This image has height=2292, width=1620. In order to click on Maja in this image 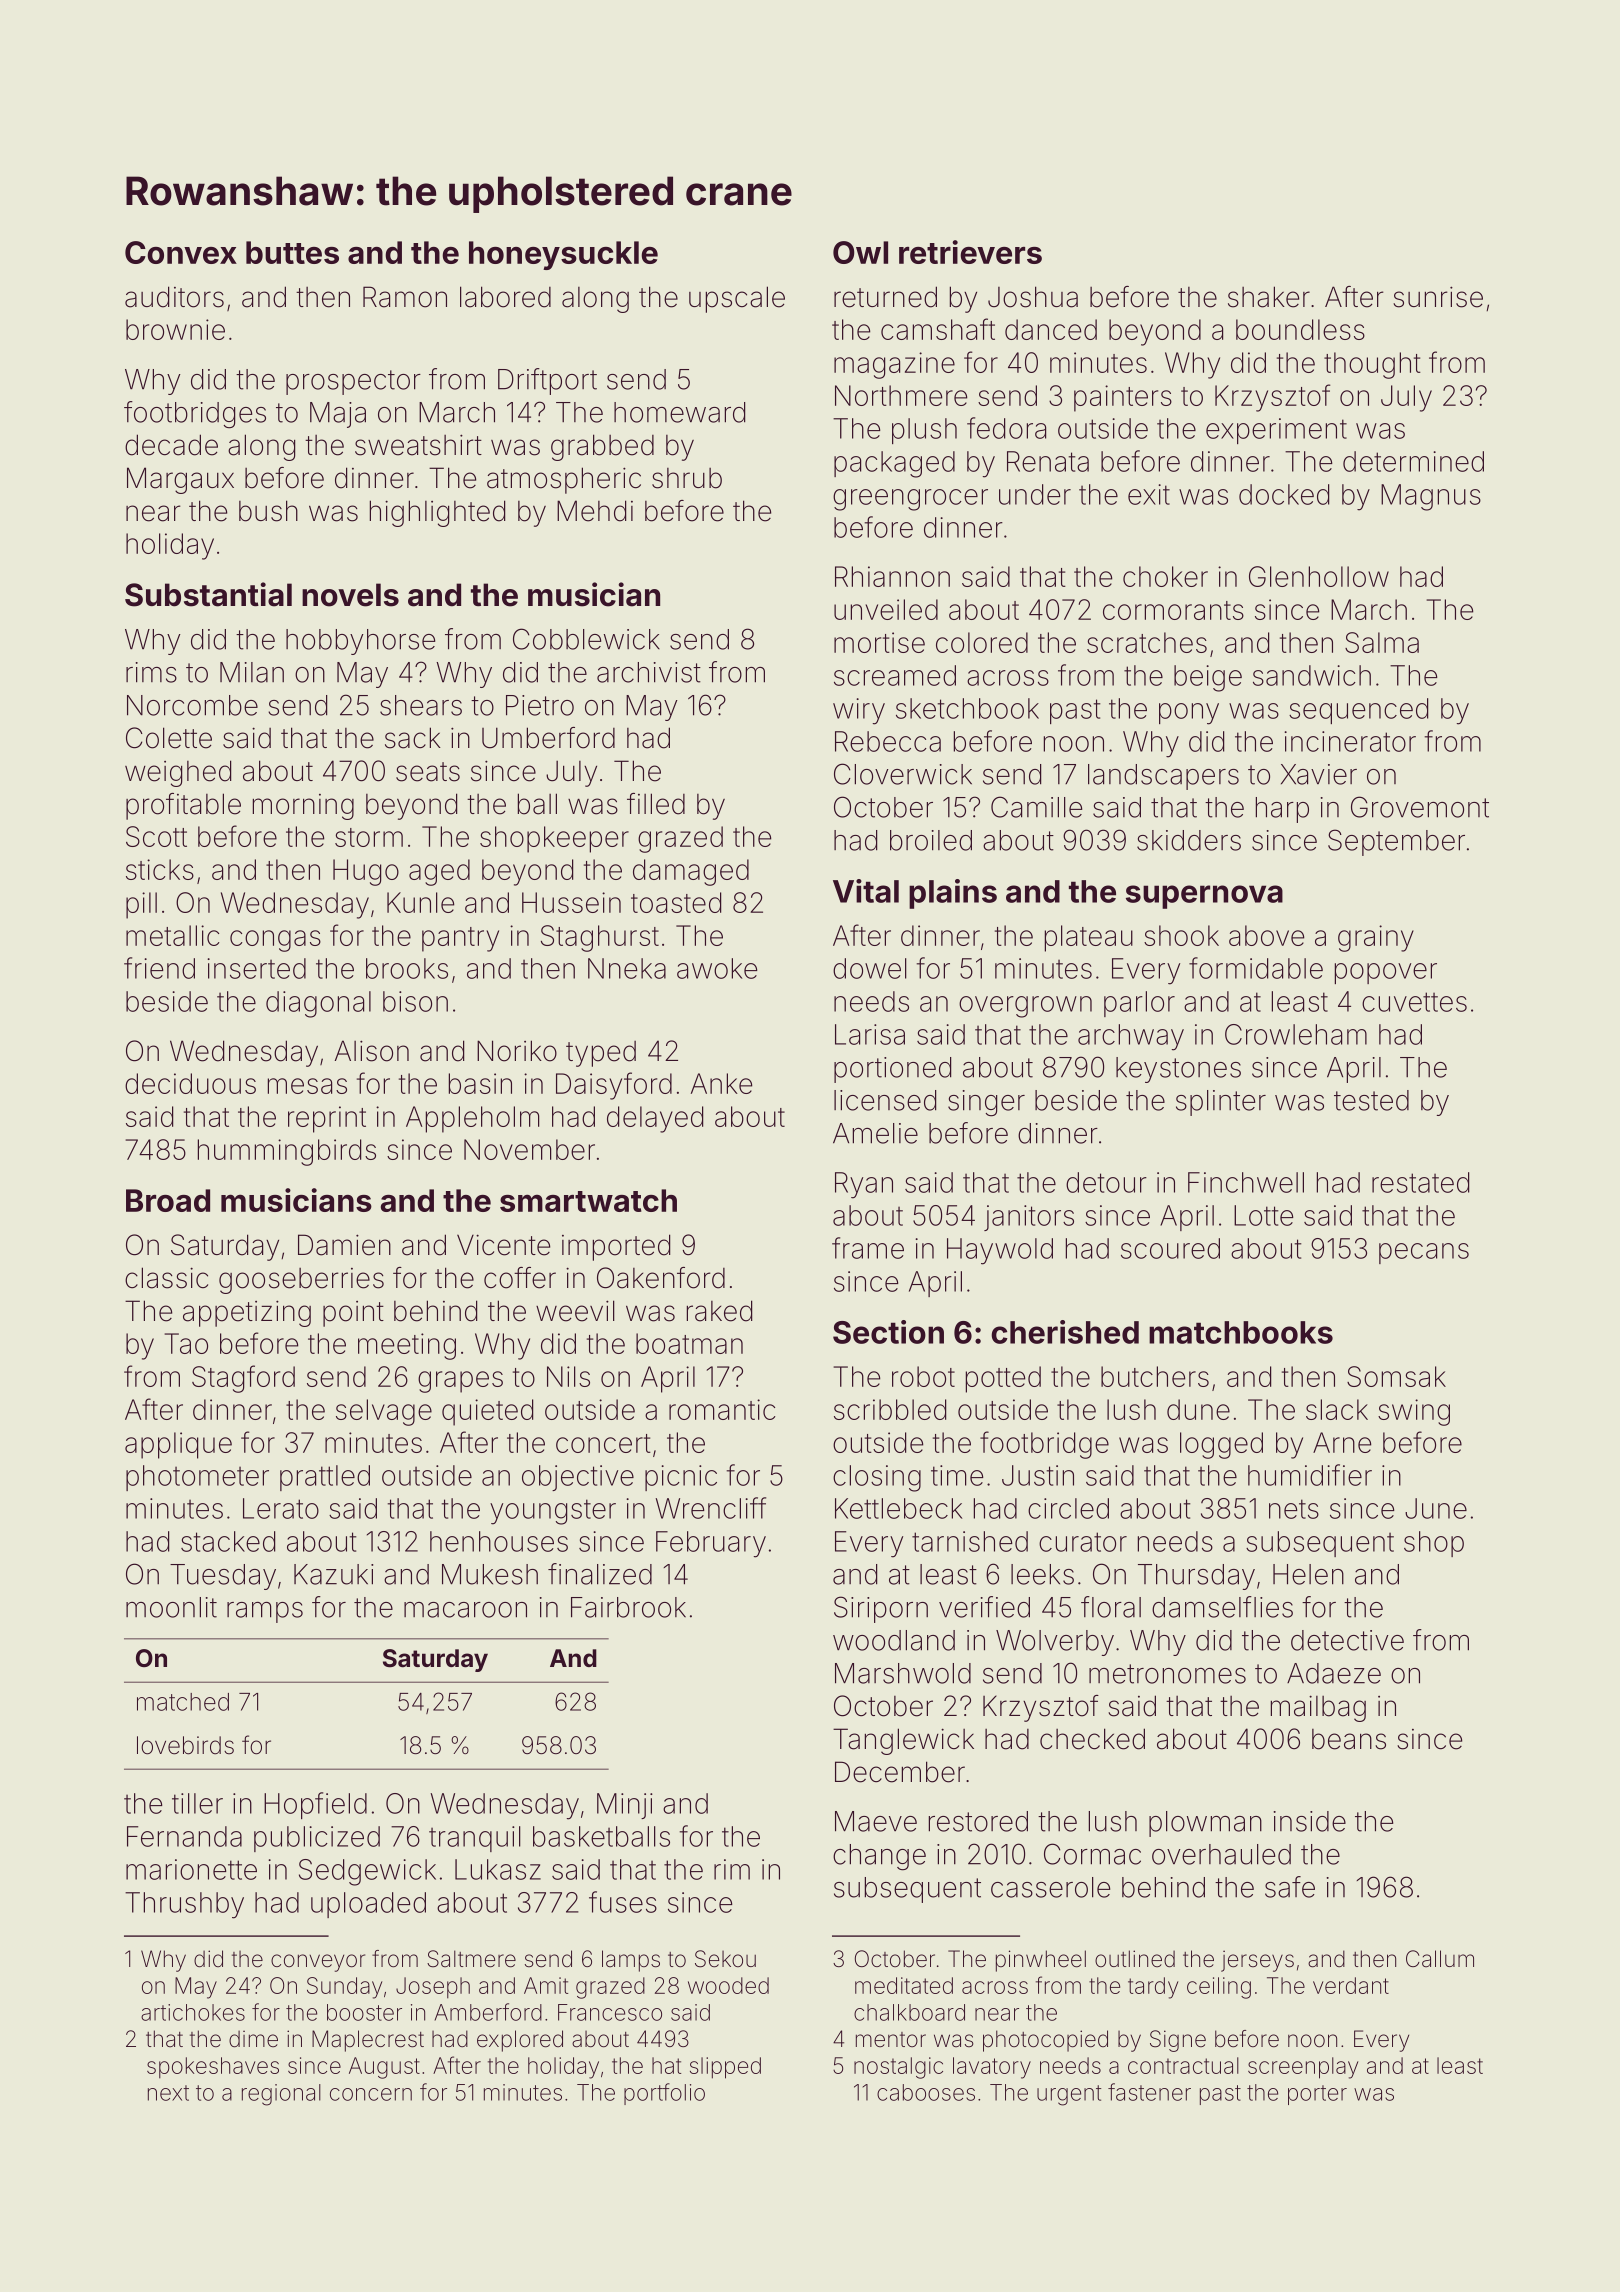, I will do `click(338, 415)`.
